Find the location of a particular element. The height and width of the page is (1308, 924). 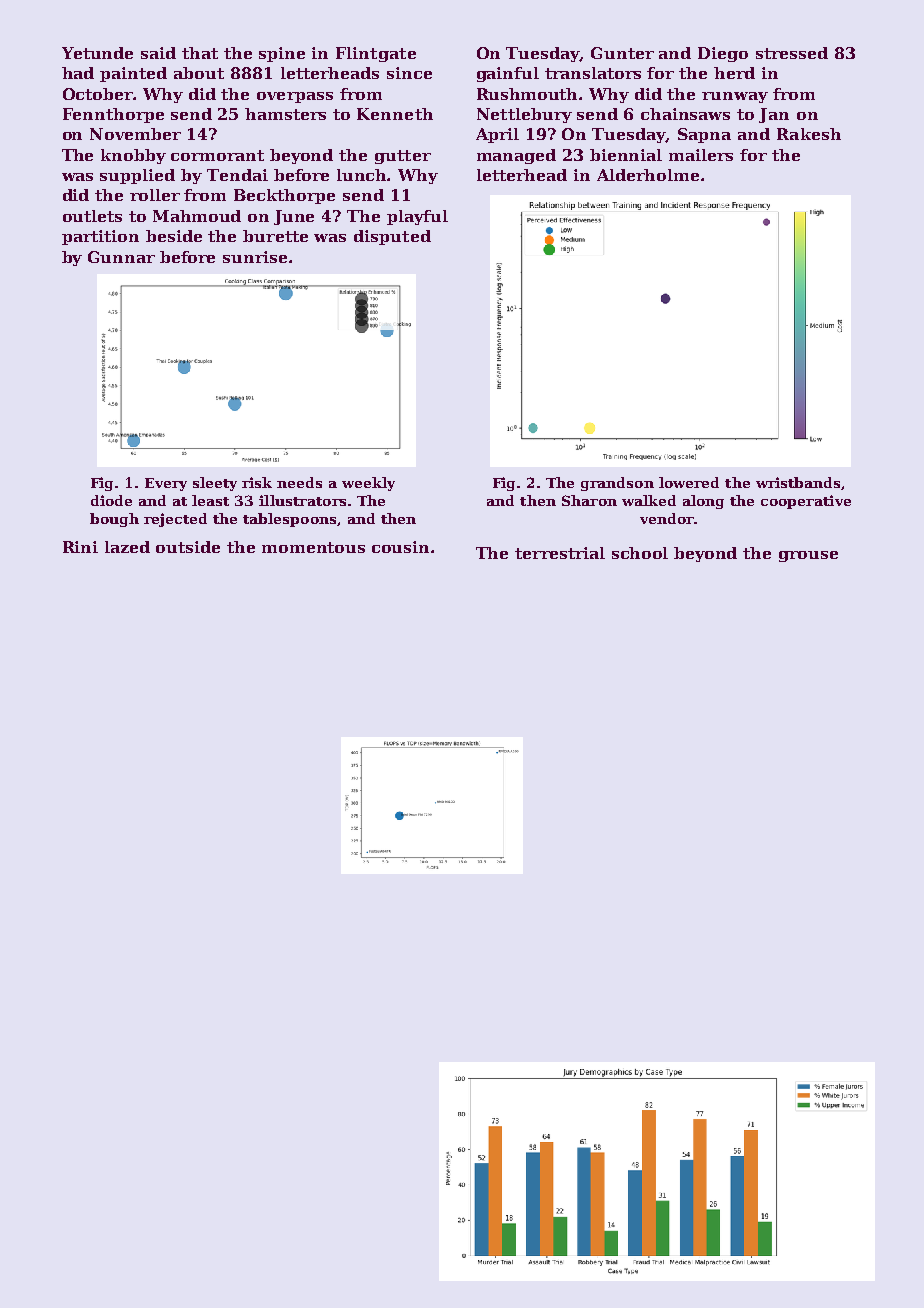

wristbands is located at coordinates (798, 482).
